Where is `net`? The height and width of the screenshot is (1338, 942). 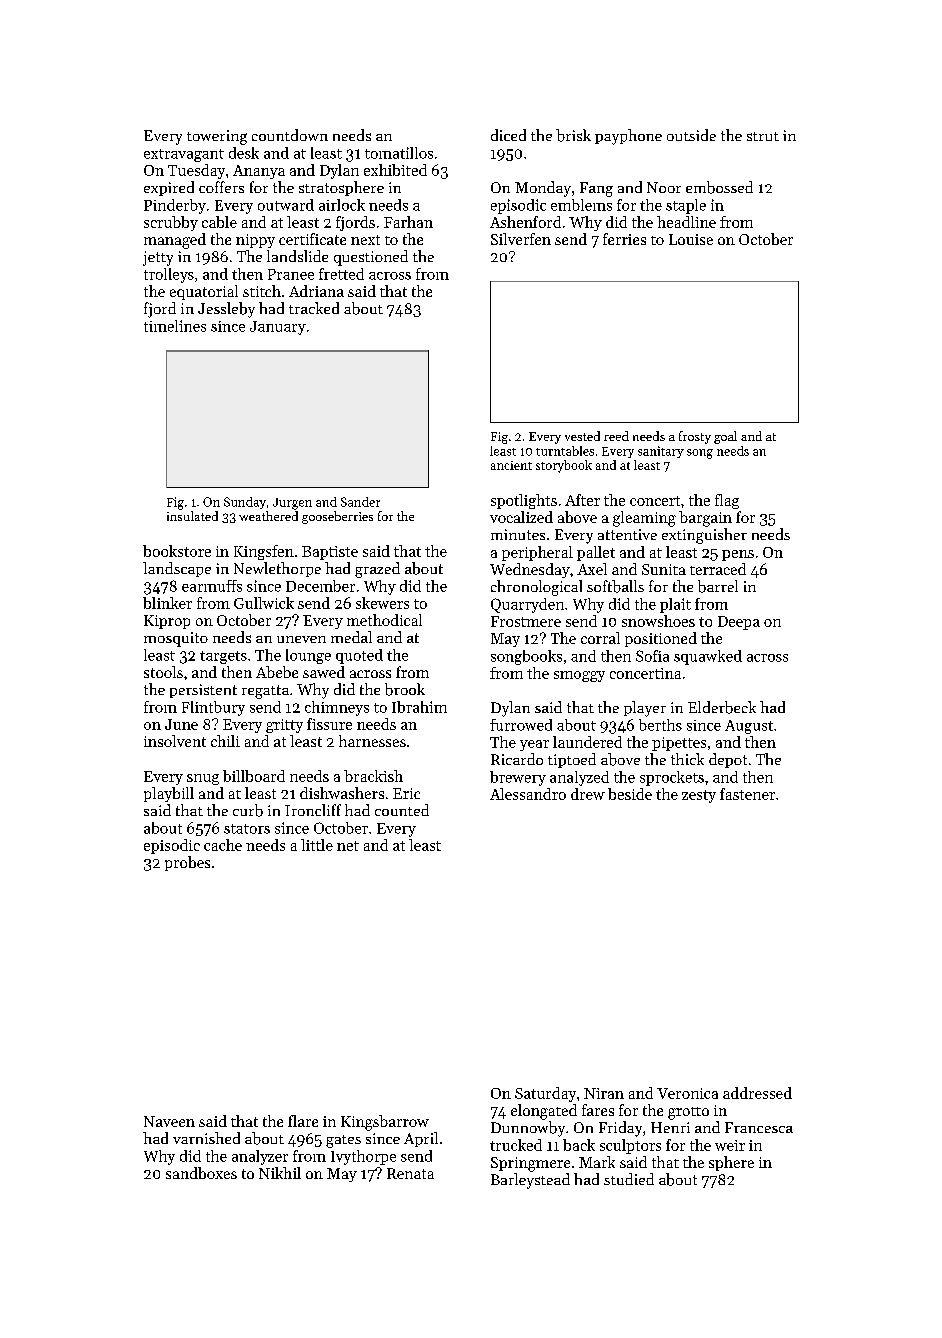 net is located at coordinates (348, 846).
